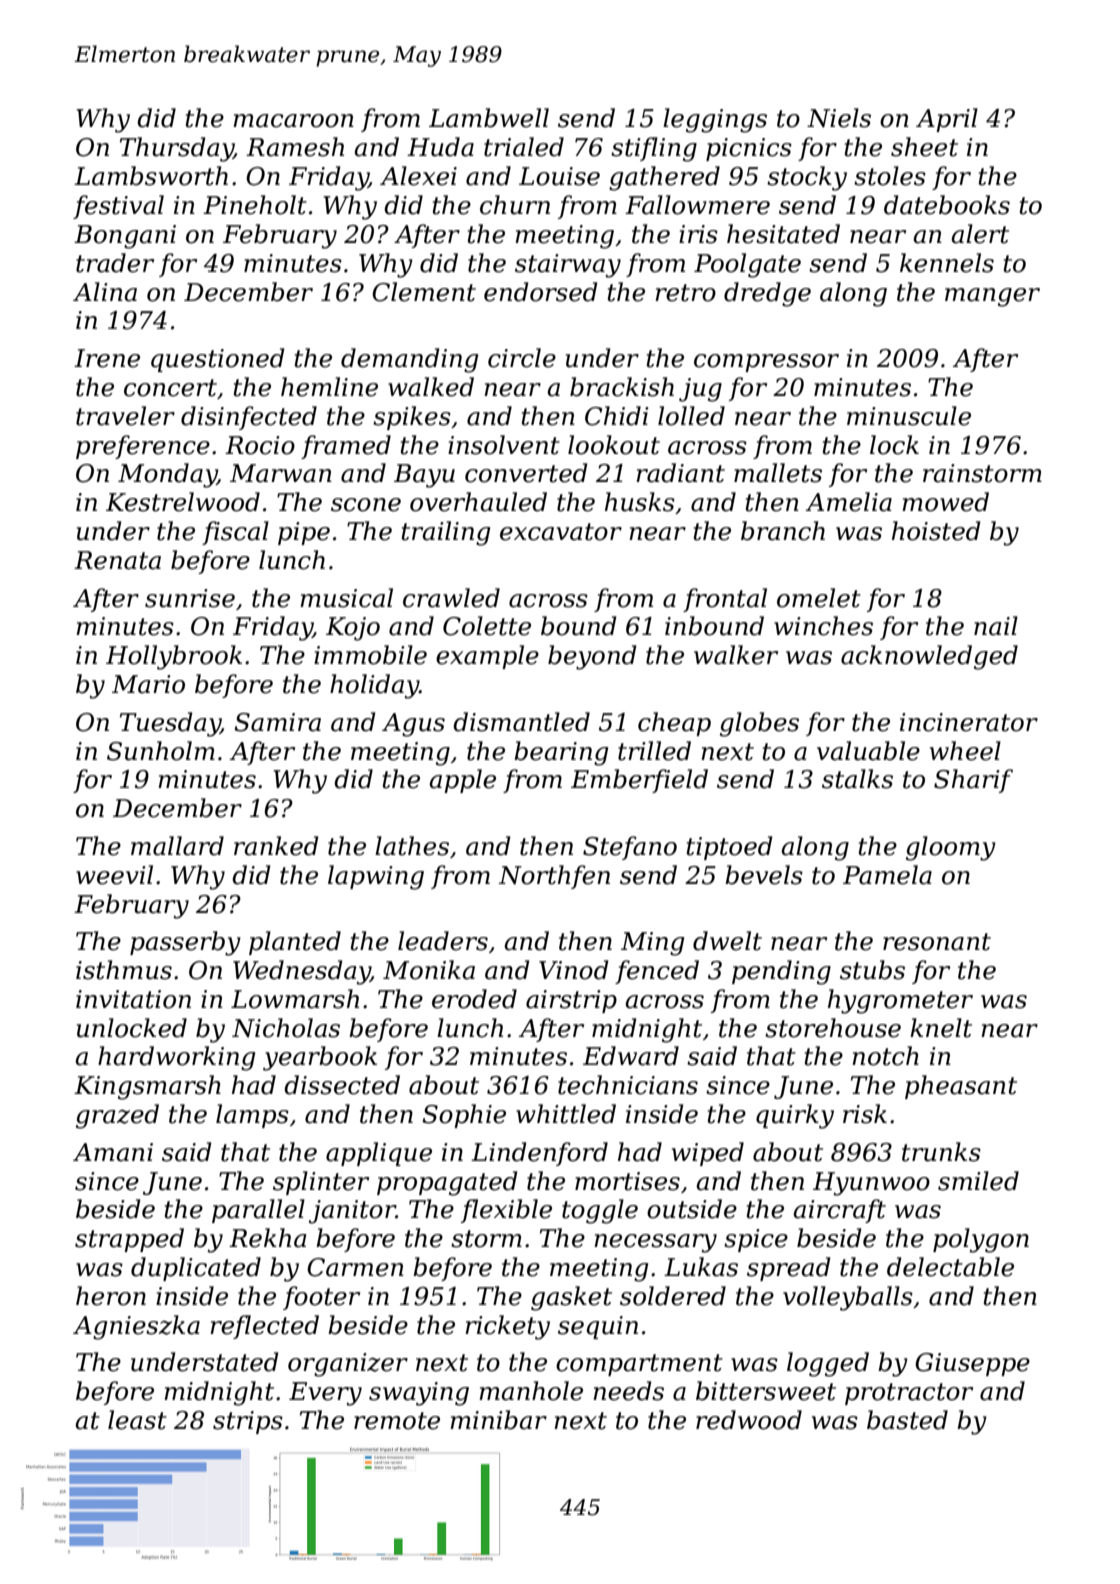 This screenshot has height=1584, width=1120. What do you see at coordinates (890, 176) in the screenshot?
I see `stoles` at bounding box center [890, 176].
